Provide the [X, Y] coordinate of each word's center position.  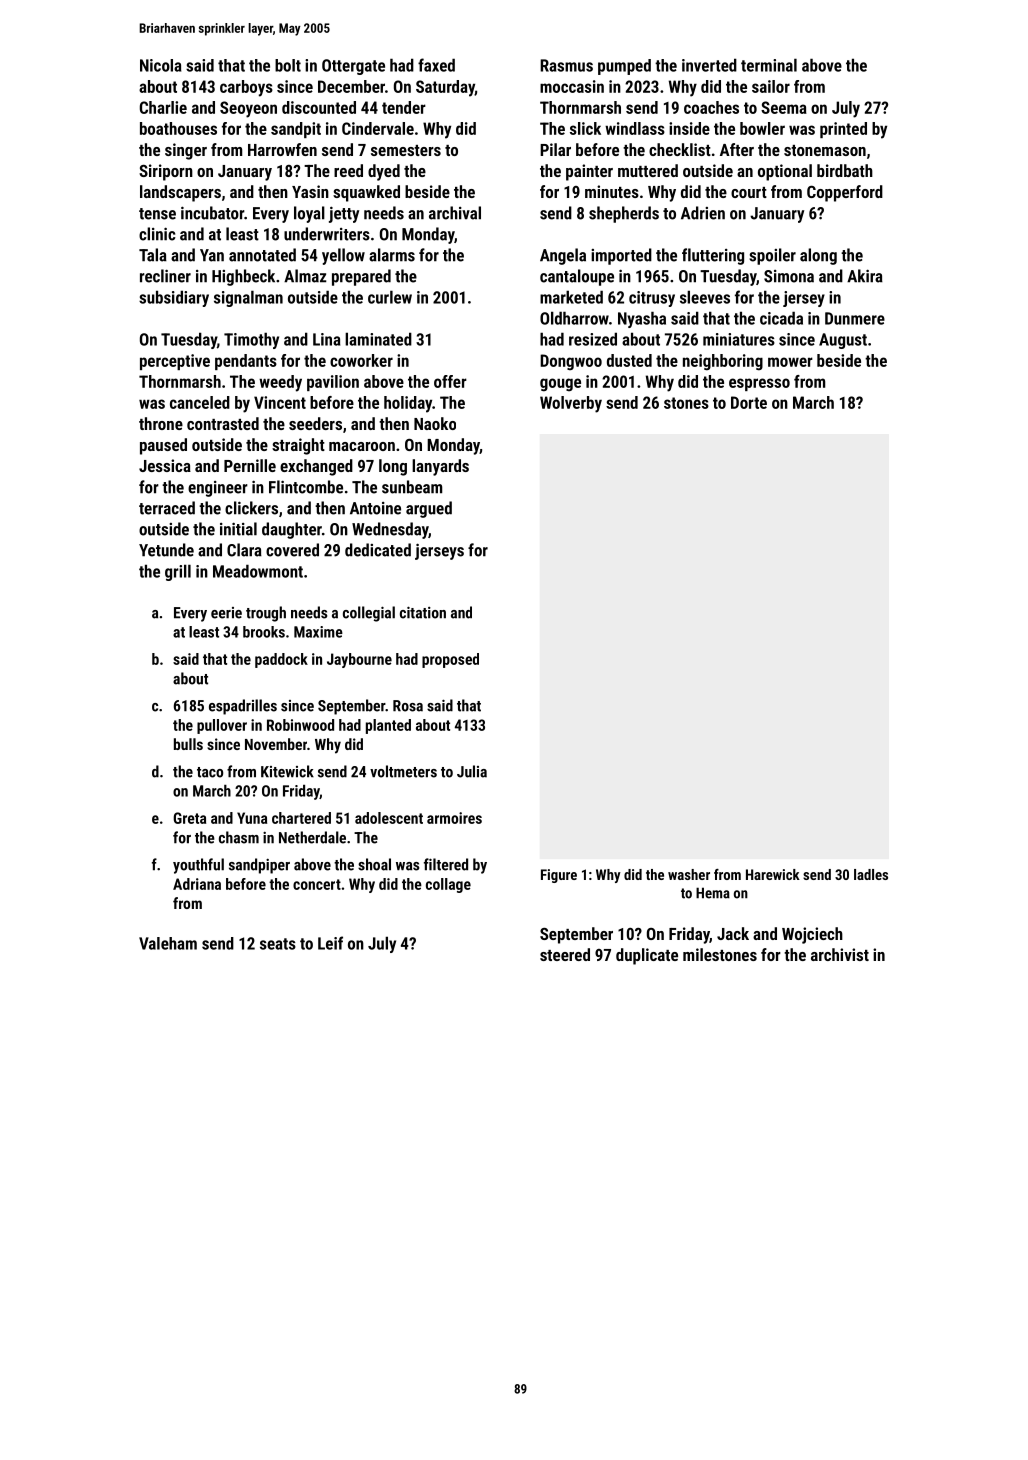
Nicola [160, 65]
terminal [769, 65]
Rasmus [566, 65]
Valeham [168, 943]
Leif [330, 943]
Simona [789, 276]
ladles [871, 874]
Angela [563, 256]
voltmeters [403, 771]
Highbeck [243, 277]
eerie [226, 613]
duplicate [647, 956]
